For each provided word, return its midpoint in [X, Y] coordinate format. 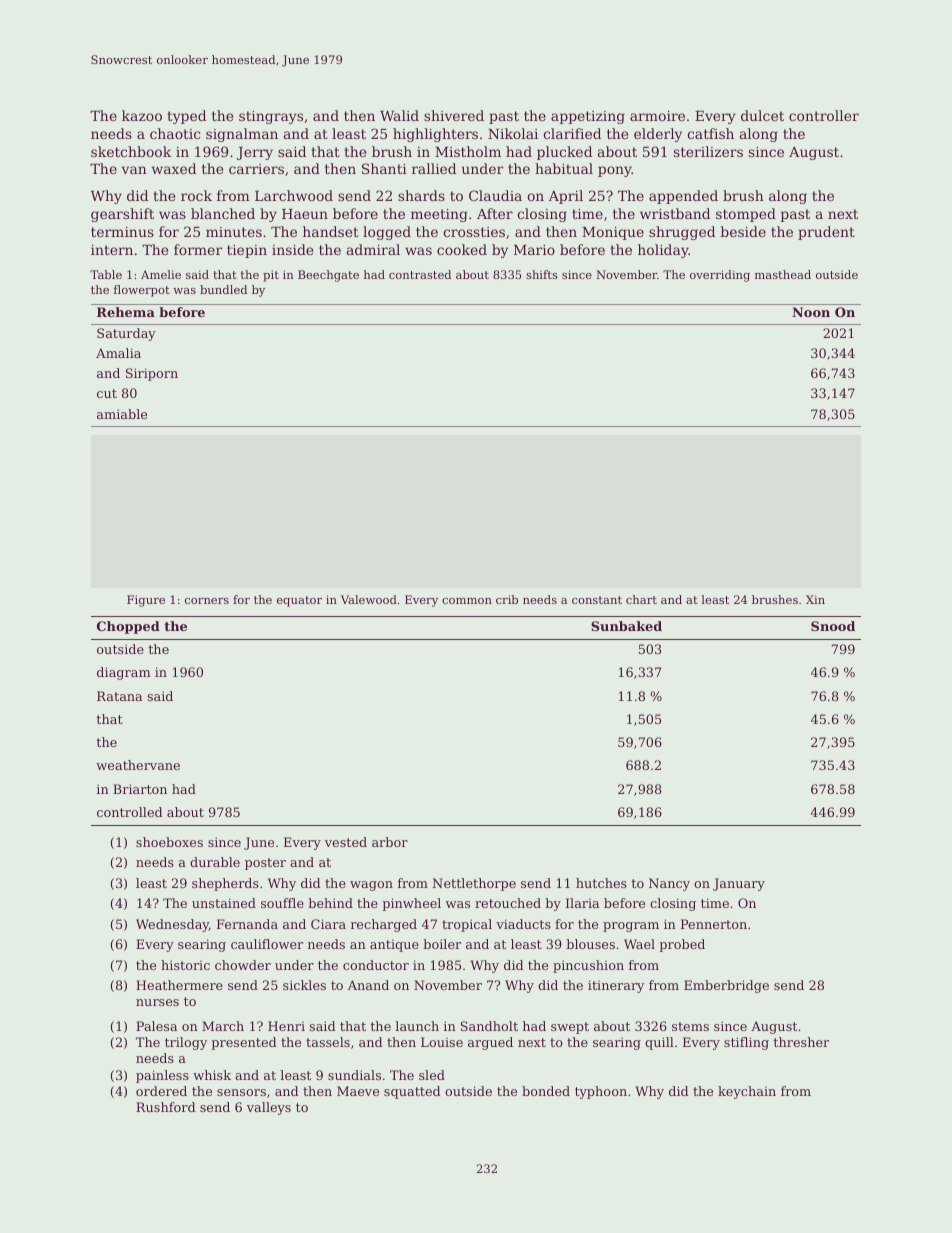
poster [265, 864]
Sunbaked [626, 626]
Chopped [128, 627]
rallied [434, 168]
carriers [256, 169]
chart [641, 599]
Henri [286, 1026]
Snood [833, 626]
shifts [542, 274]
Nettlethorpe [474, 884]
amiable [122, 414]
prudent [826, 233]
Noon [811, 312]
